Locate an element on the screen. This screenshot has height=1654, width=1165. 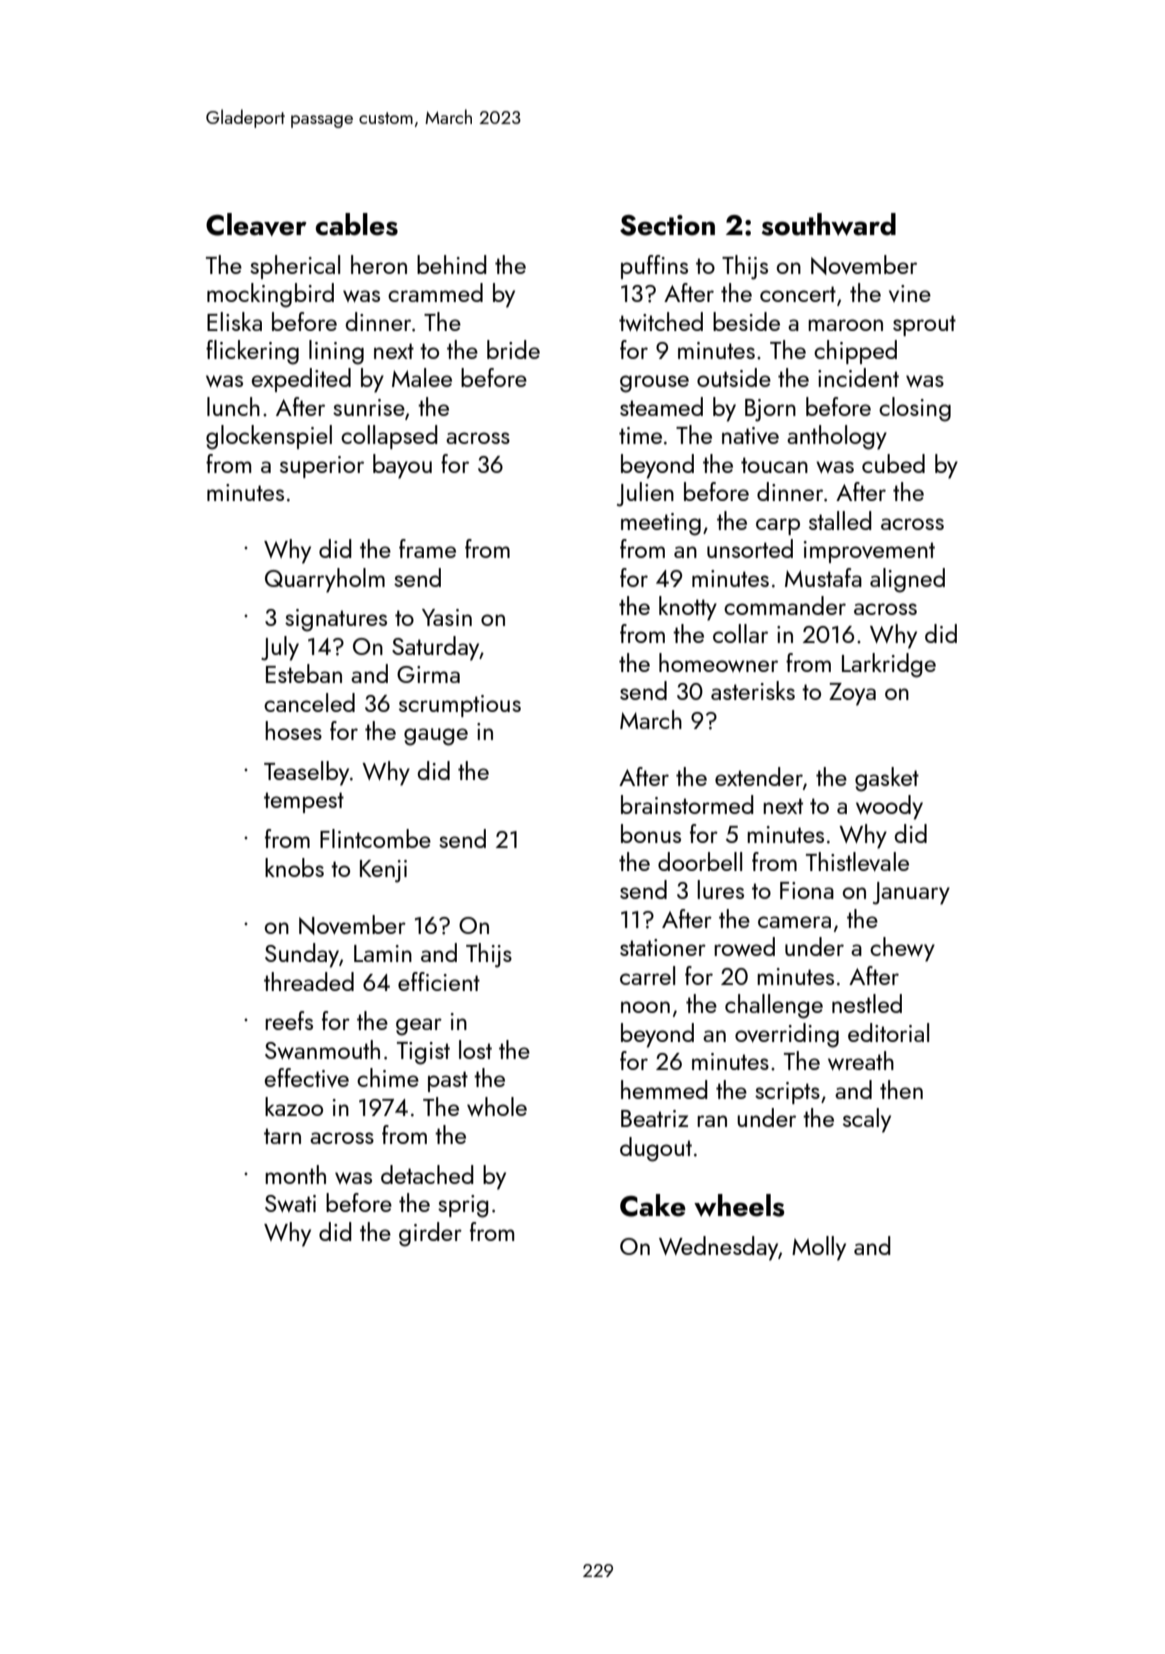
Swati is located at coordinates (290, 1203).
